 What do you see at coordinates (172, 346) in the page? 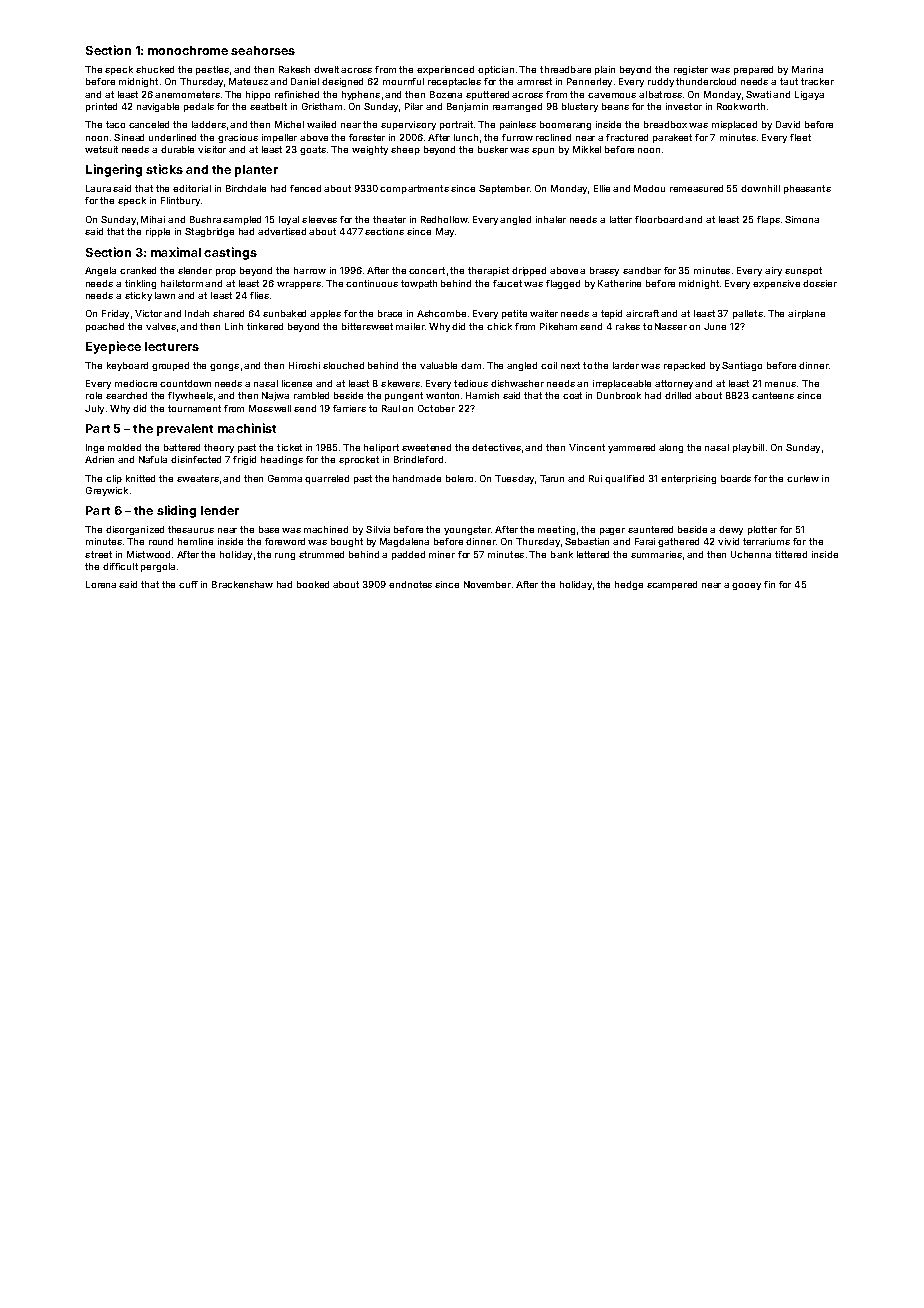
I see `lecturers` at bounding box center [172, 346].
